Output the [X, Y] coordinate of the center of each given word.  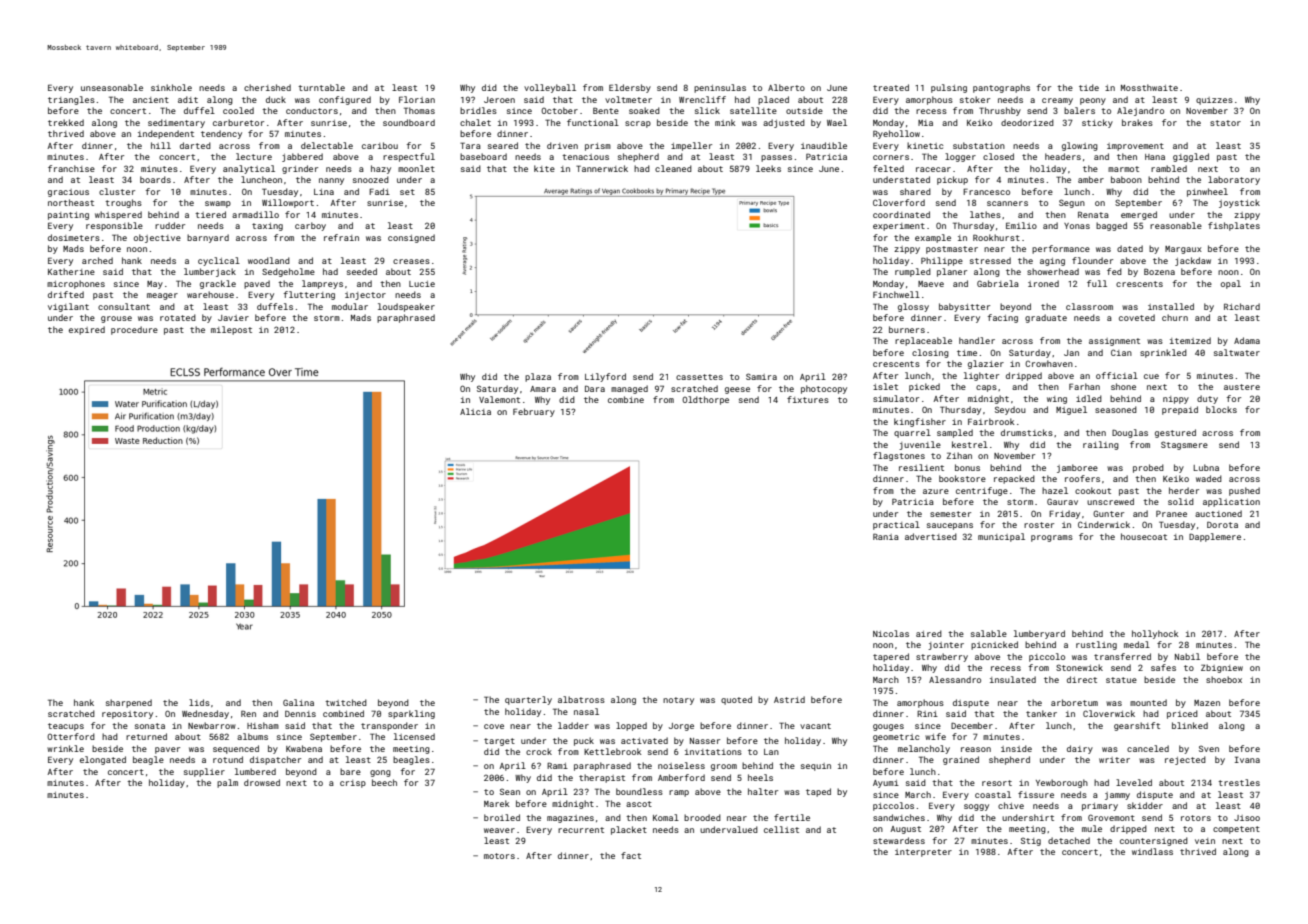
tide [1089, 87]
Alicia [475, 411]
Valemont [499, 399]
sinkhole [171, 87]
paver [167, 750]
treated [891, 87]
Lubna [1206, 467]
